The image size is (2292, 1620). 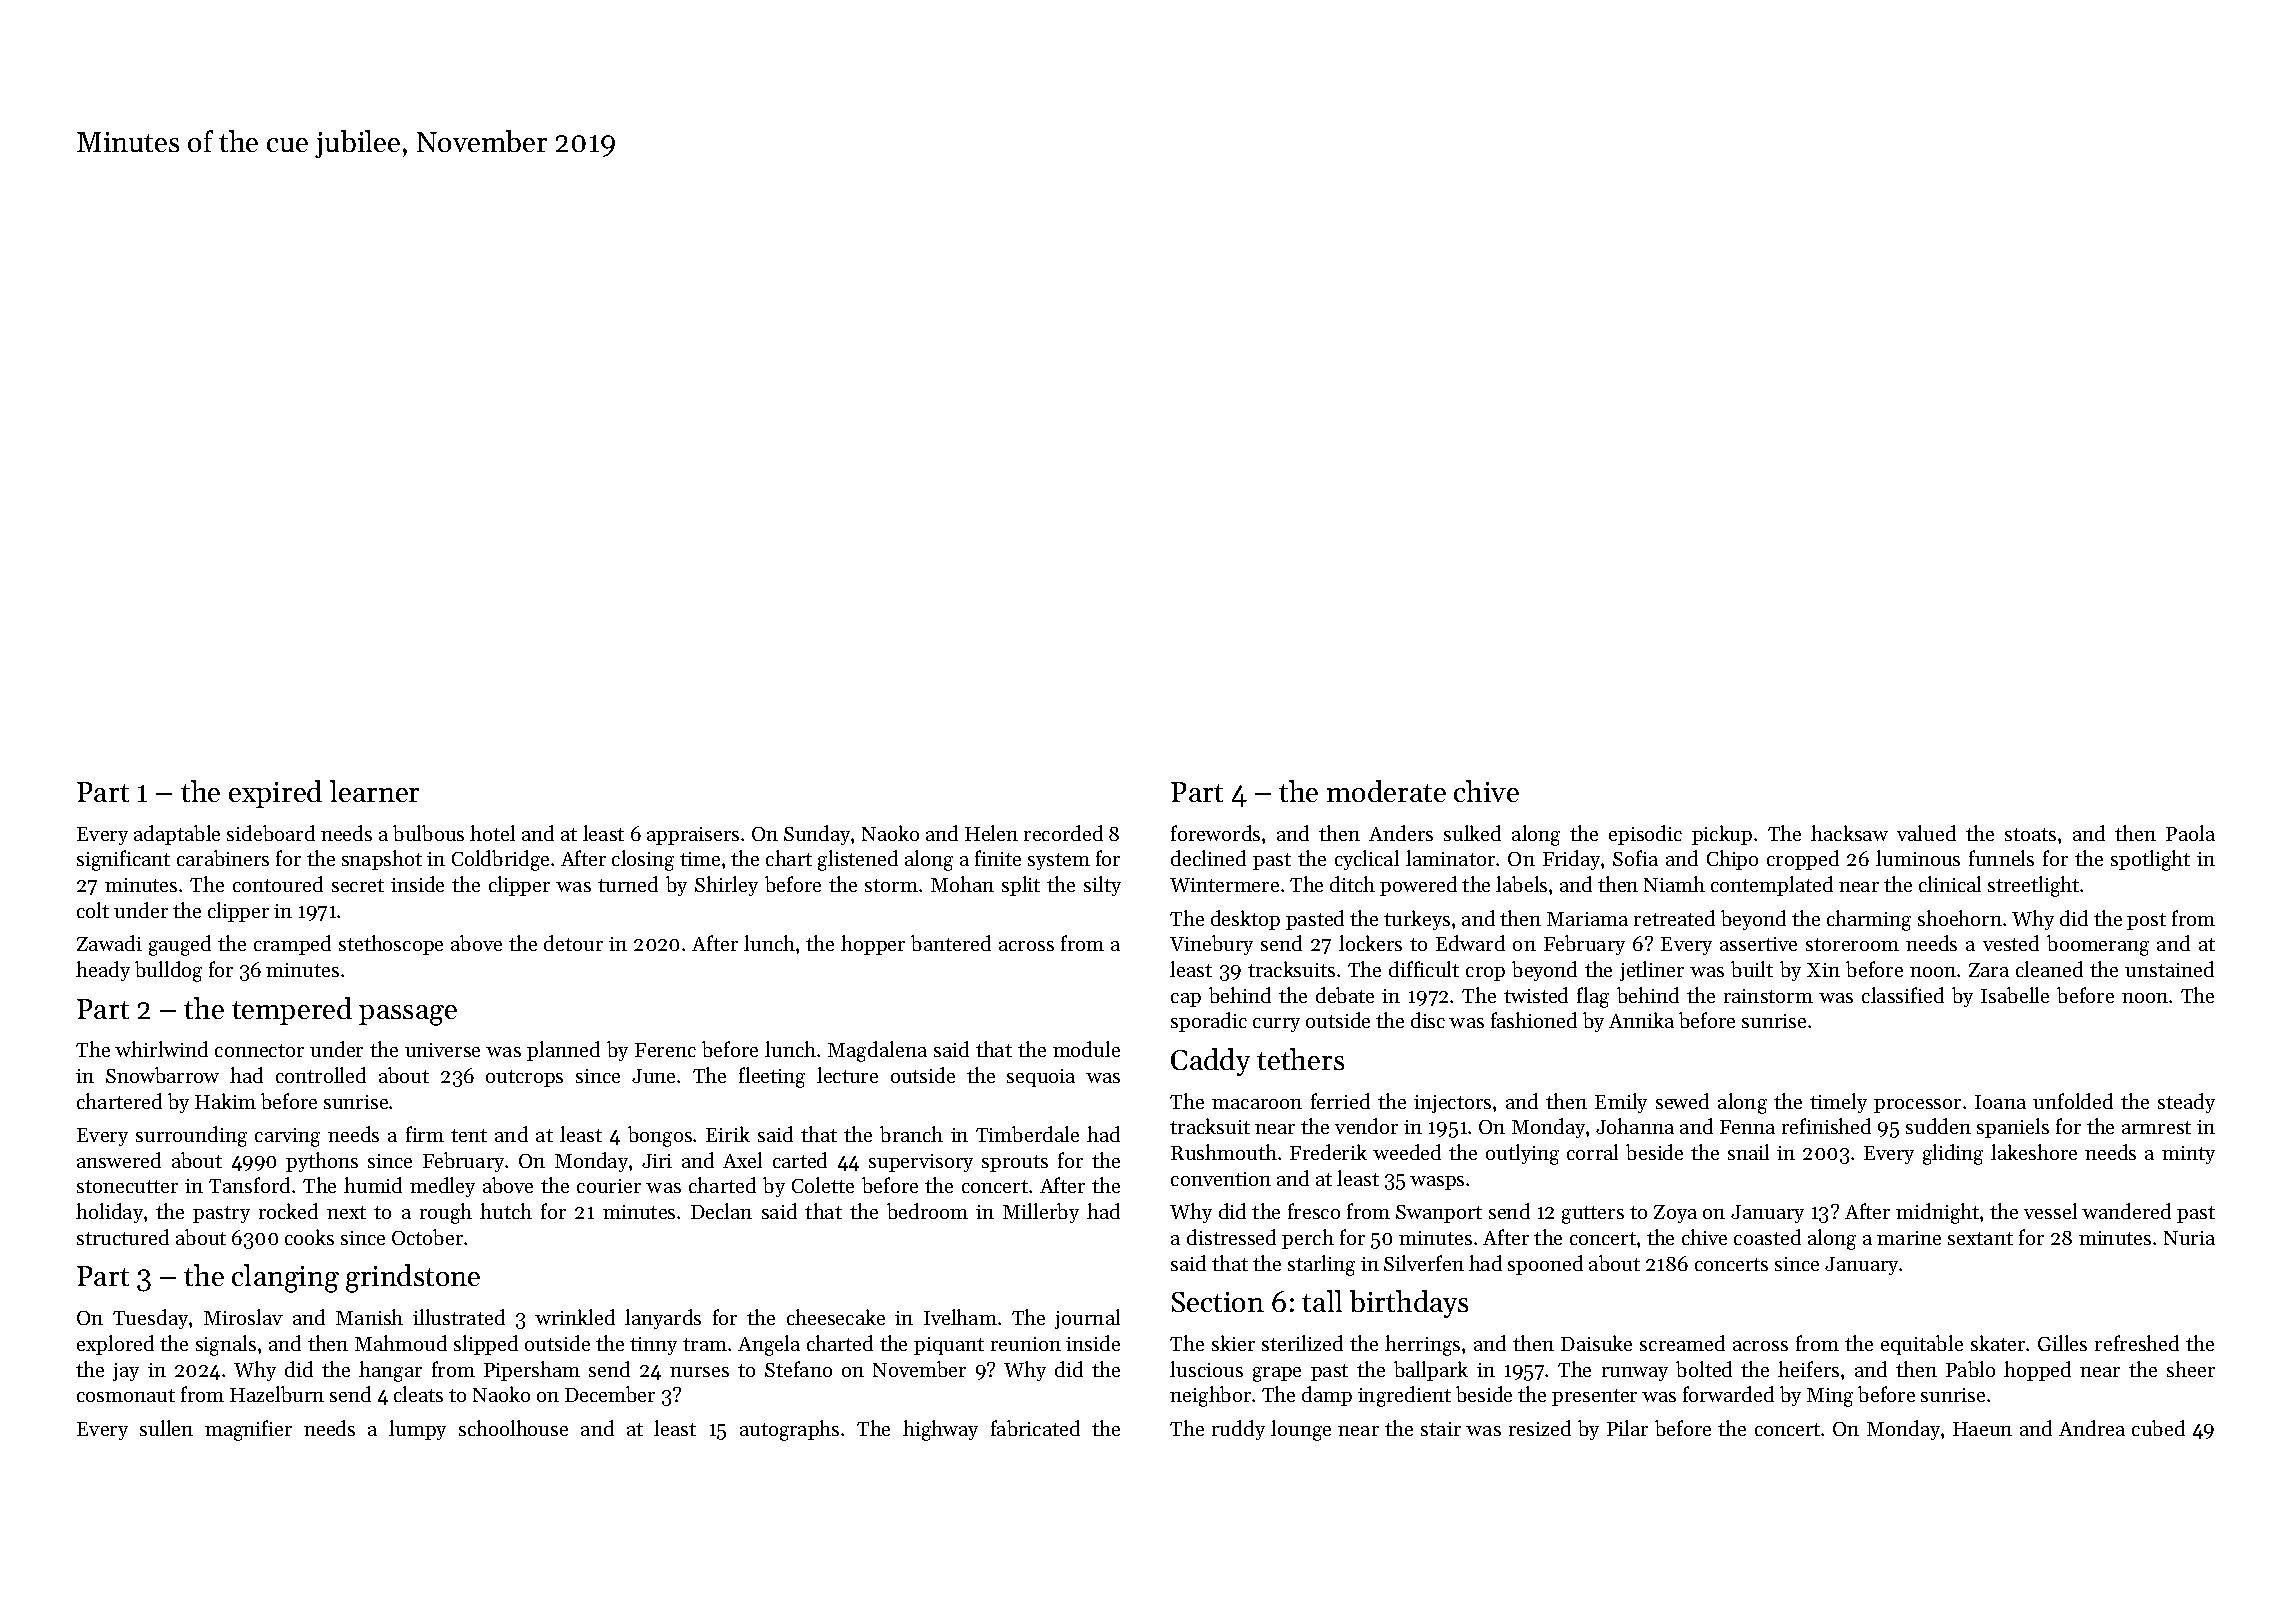 I want to click on valued, so click(x=1926, y=833).
